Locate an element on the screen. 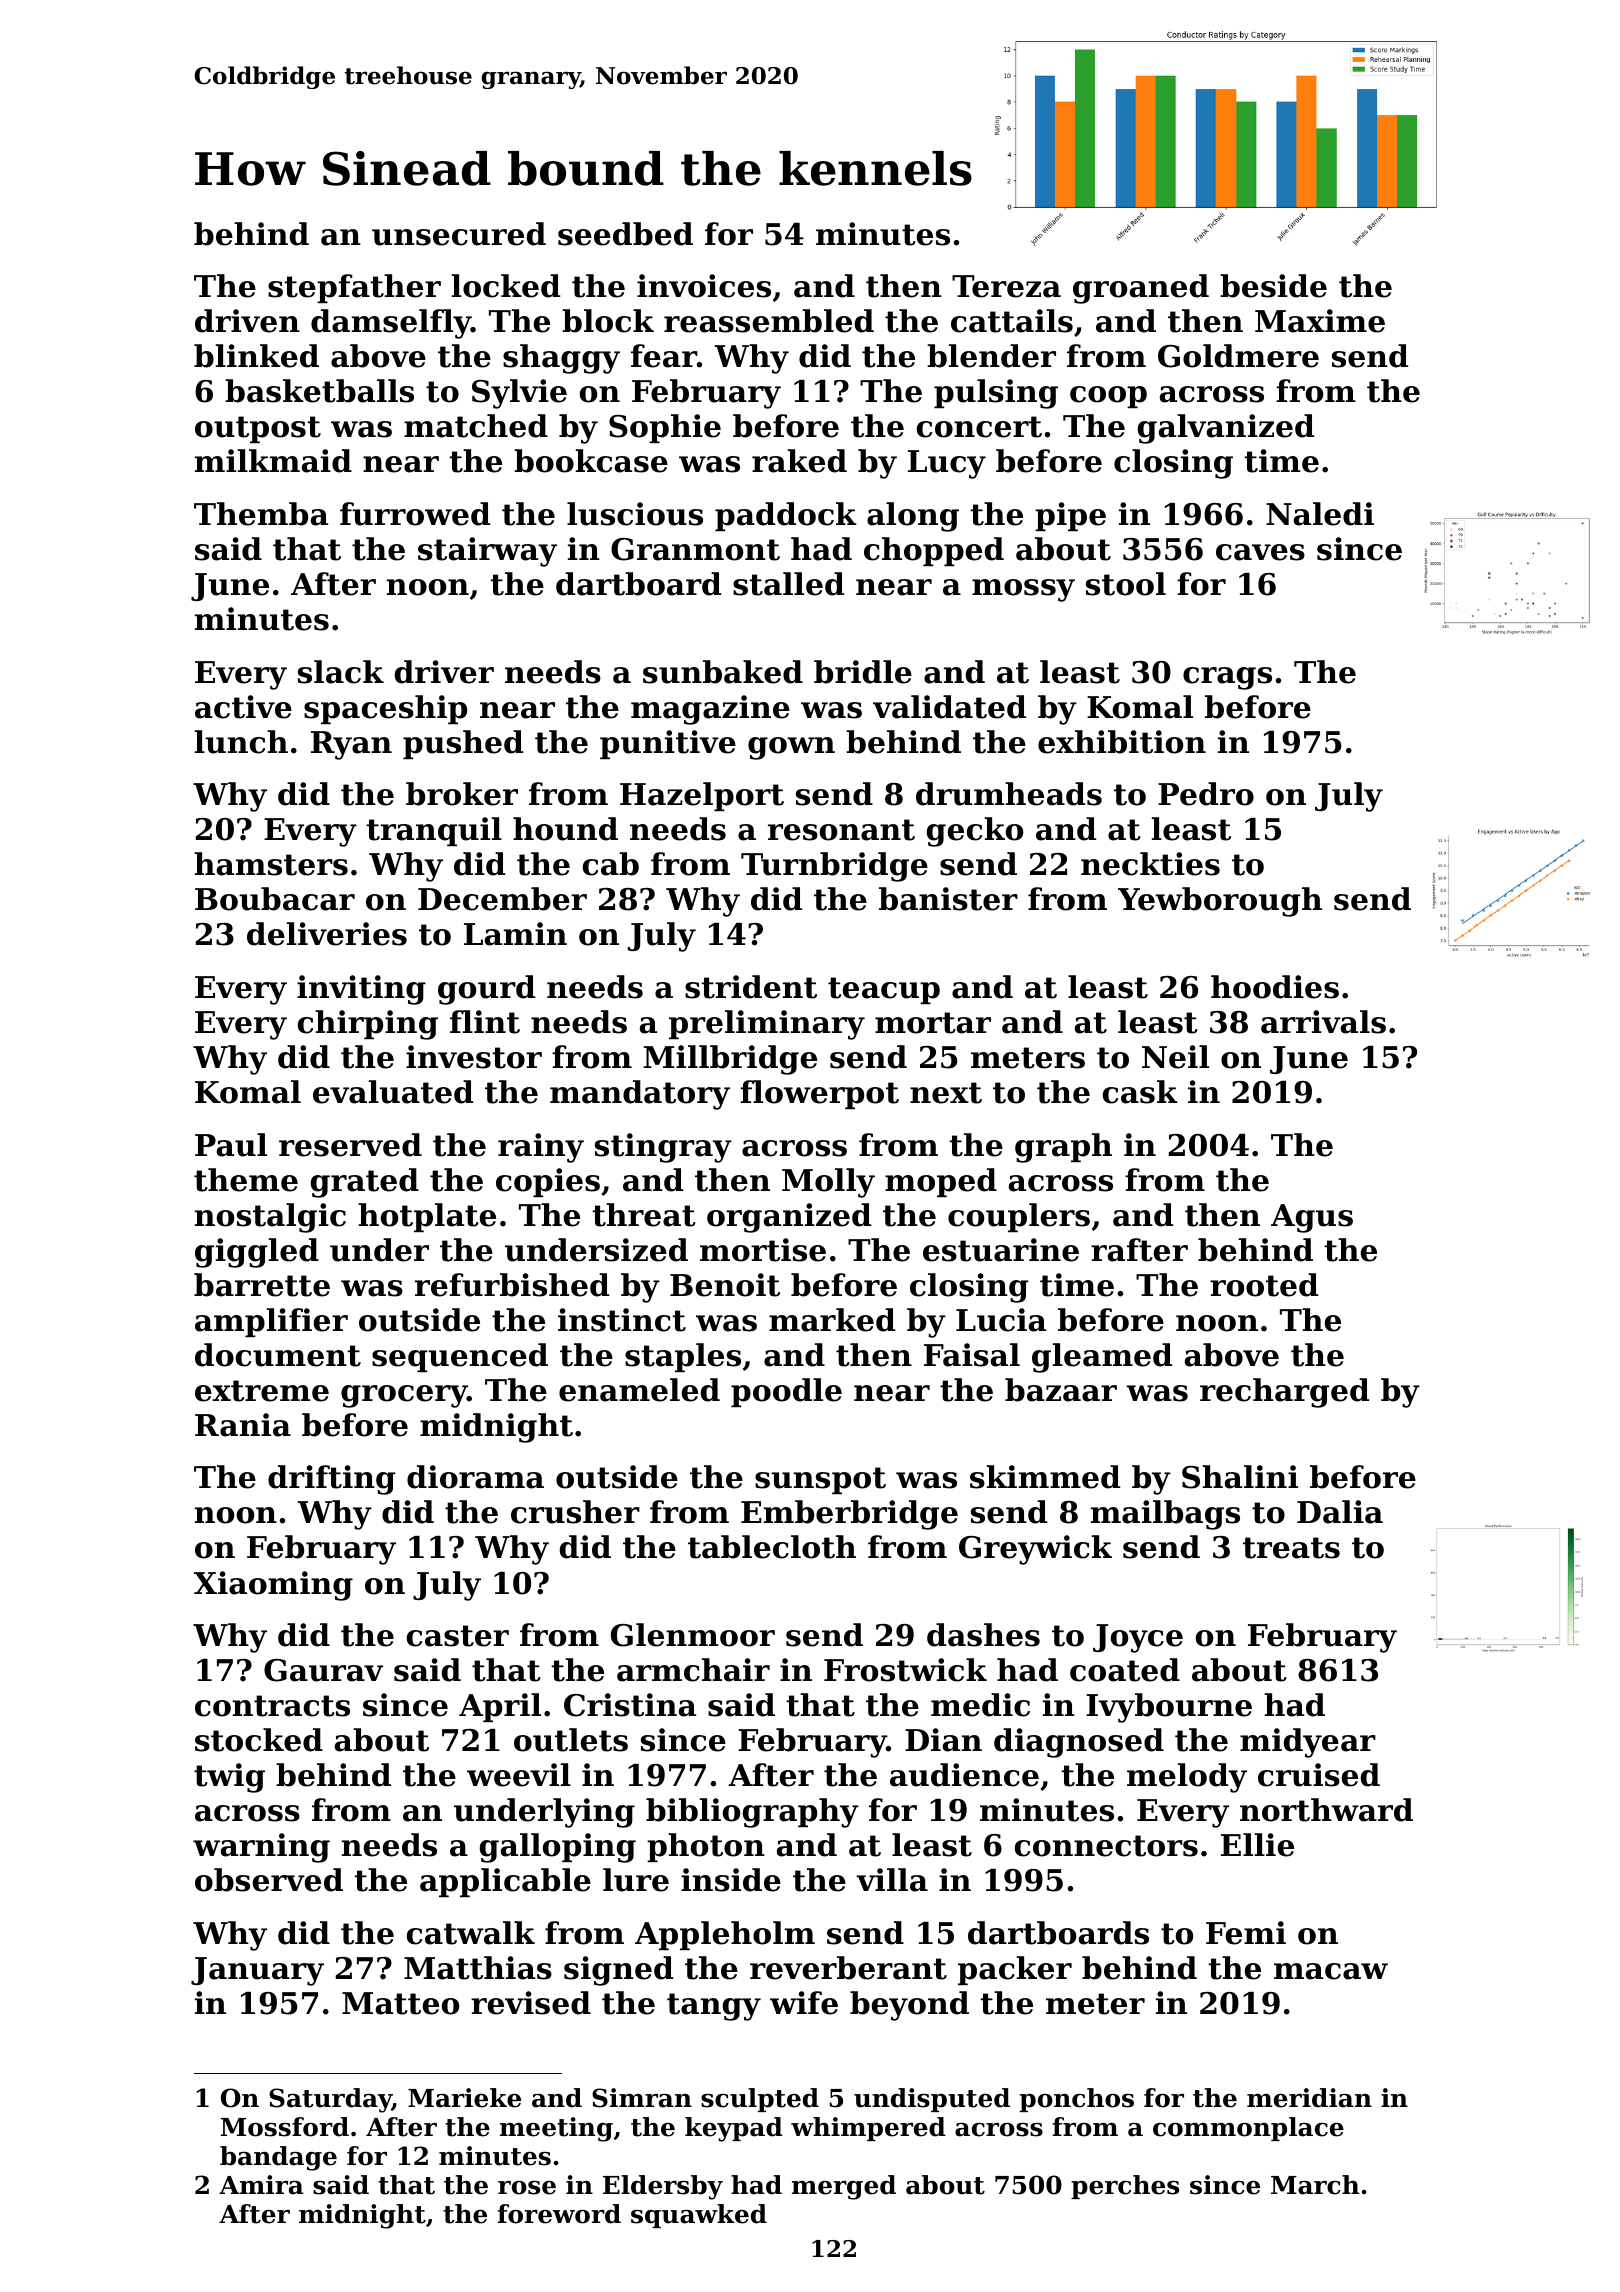 Image resolution: width=1620 pixels, height=2292 pixels. coop is located at coordinates (1108, 397).
